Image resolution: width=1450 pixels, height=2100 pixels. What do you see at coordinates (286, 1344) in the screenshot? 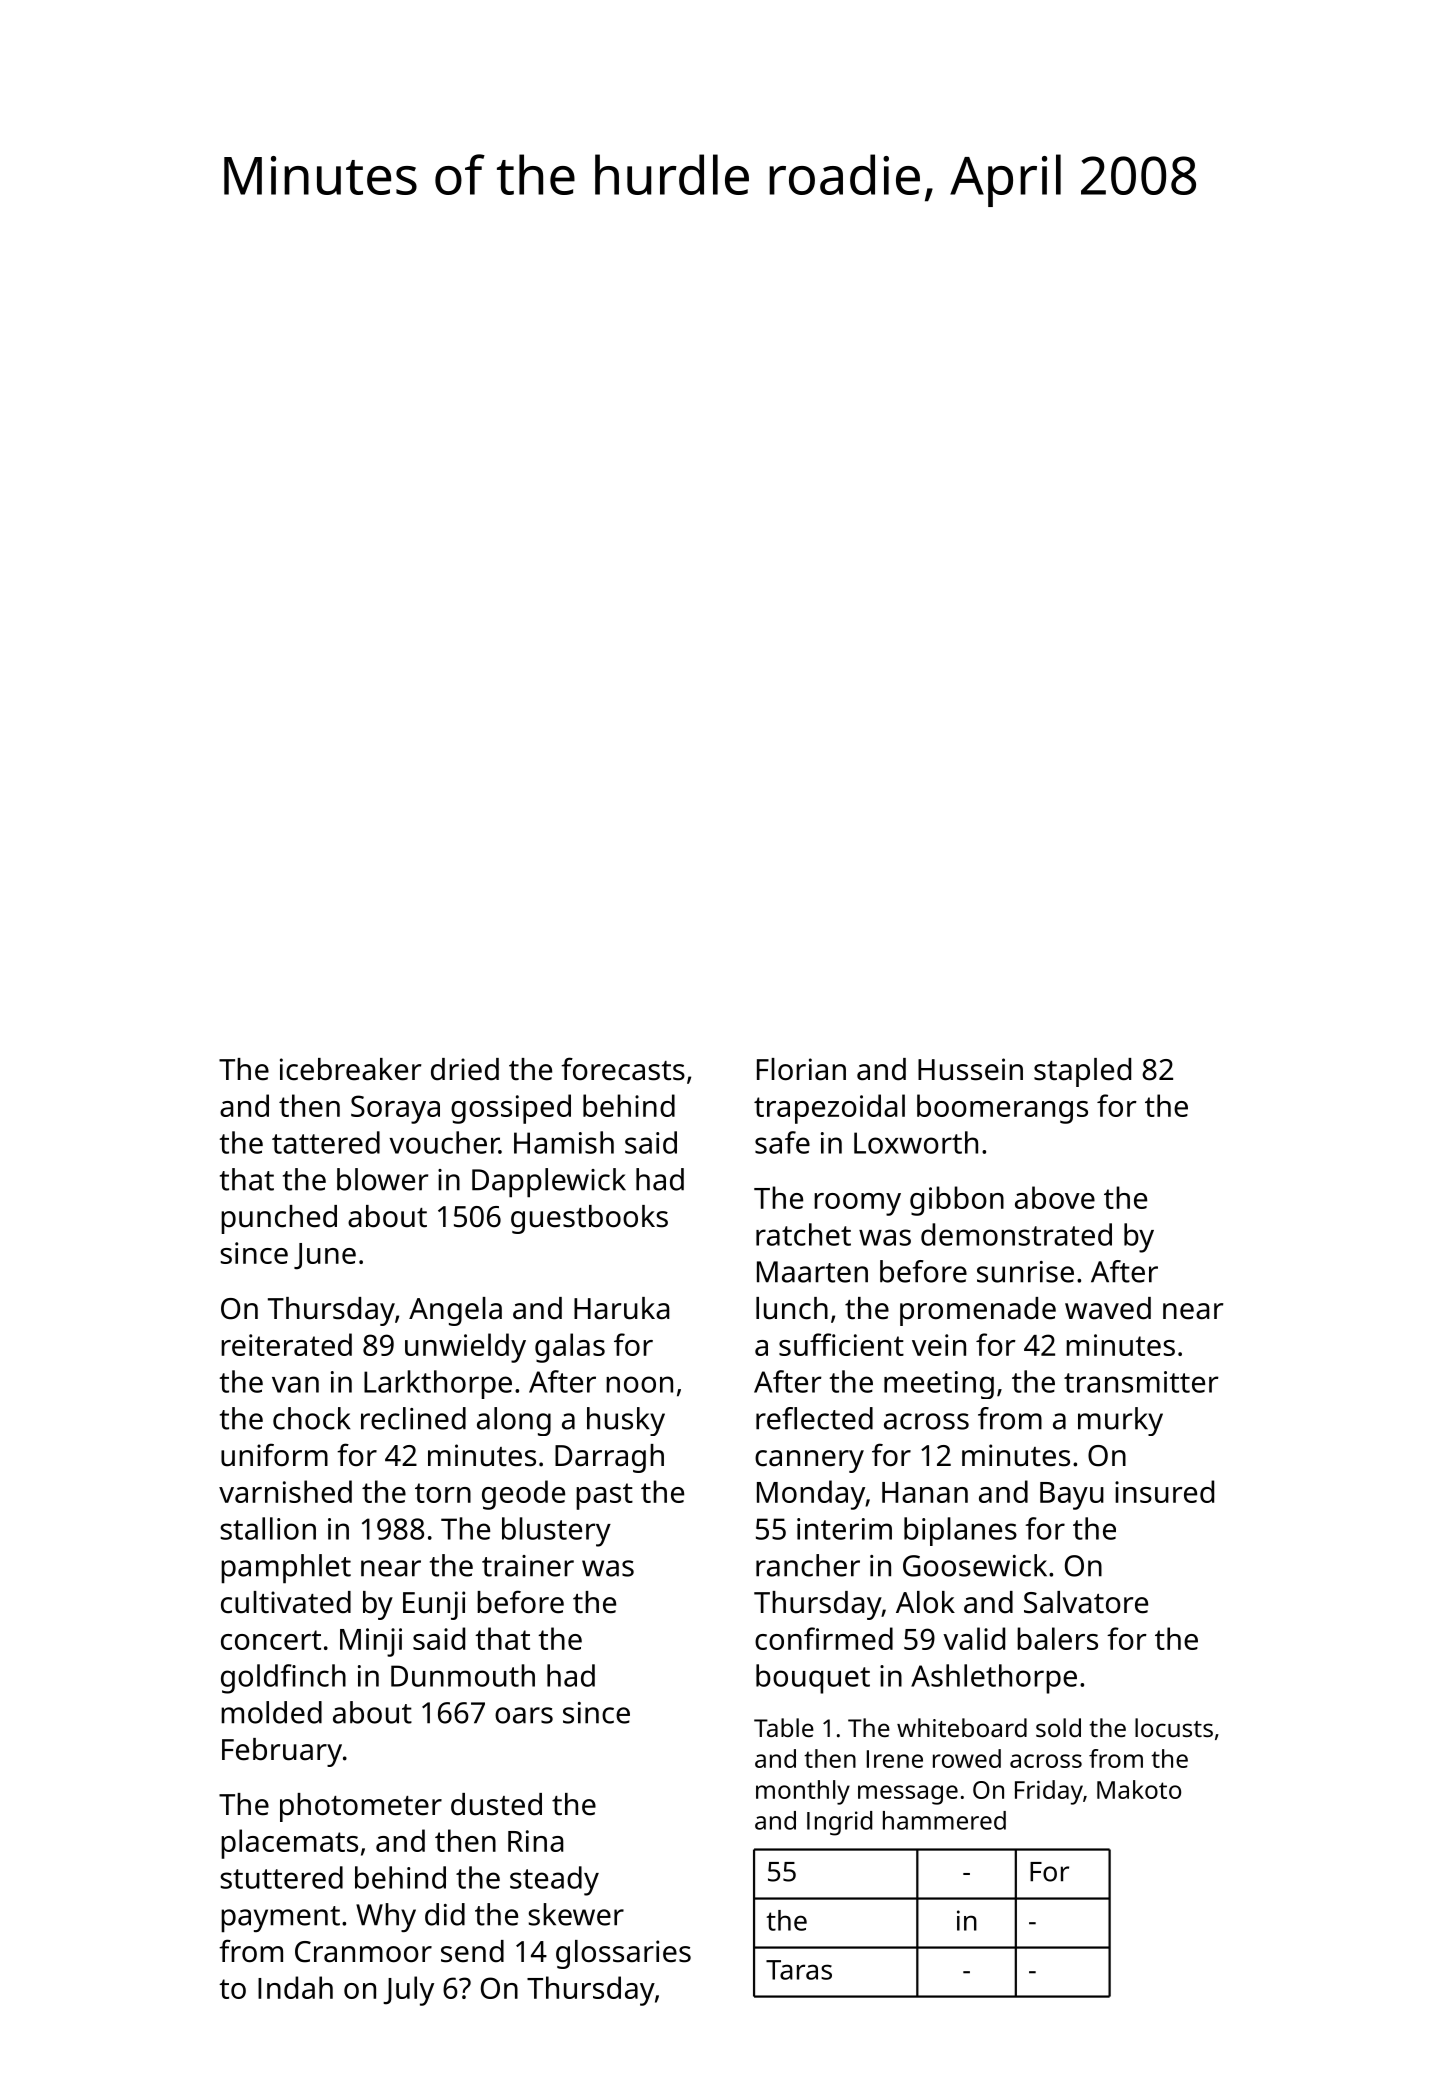
I see `reiterated` at bounding box center [286, 1344].
